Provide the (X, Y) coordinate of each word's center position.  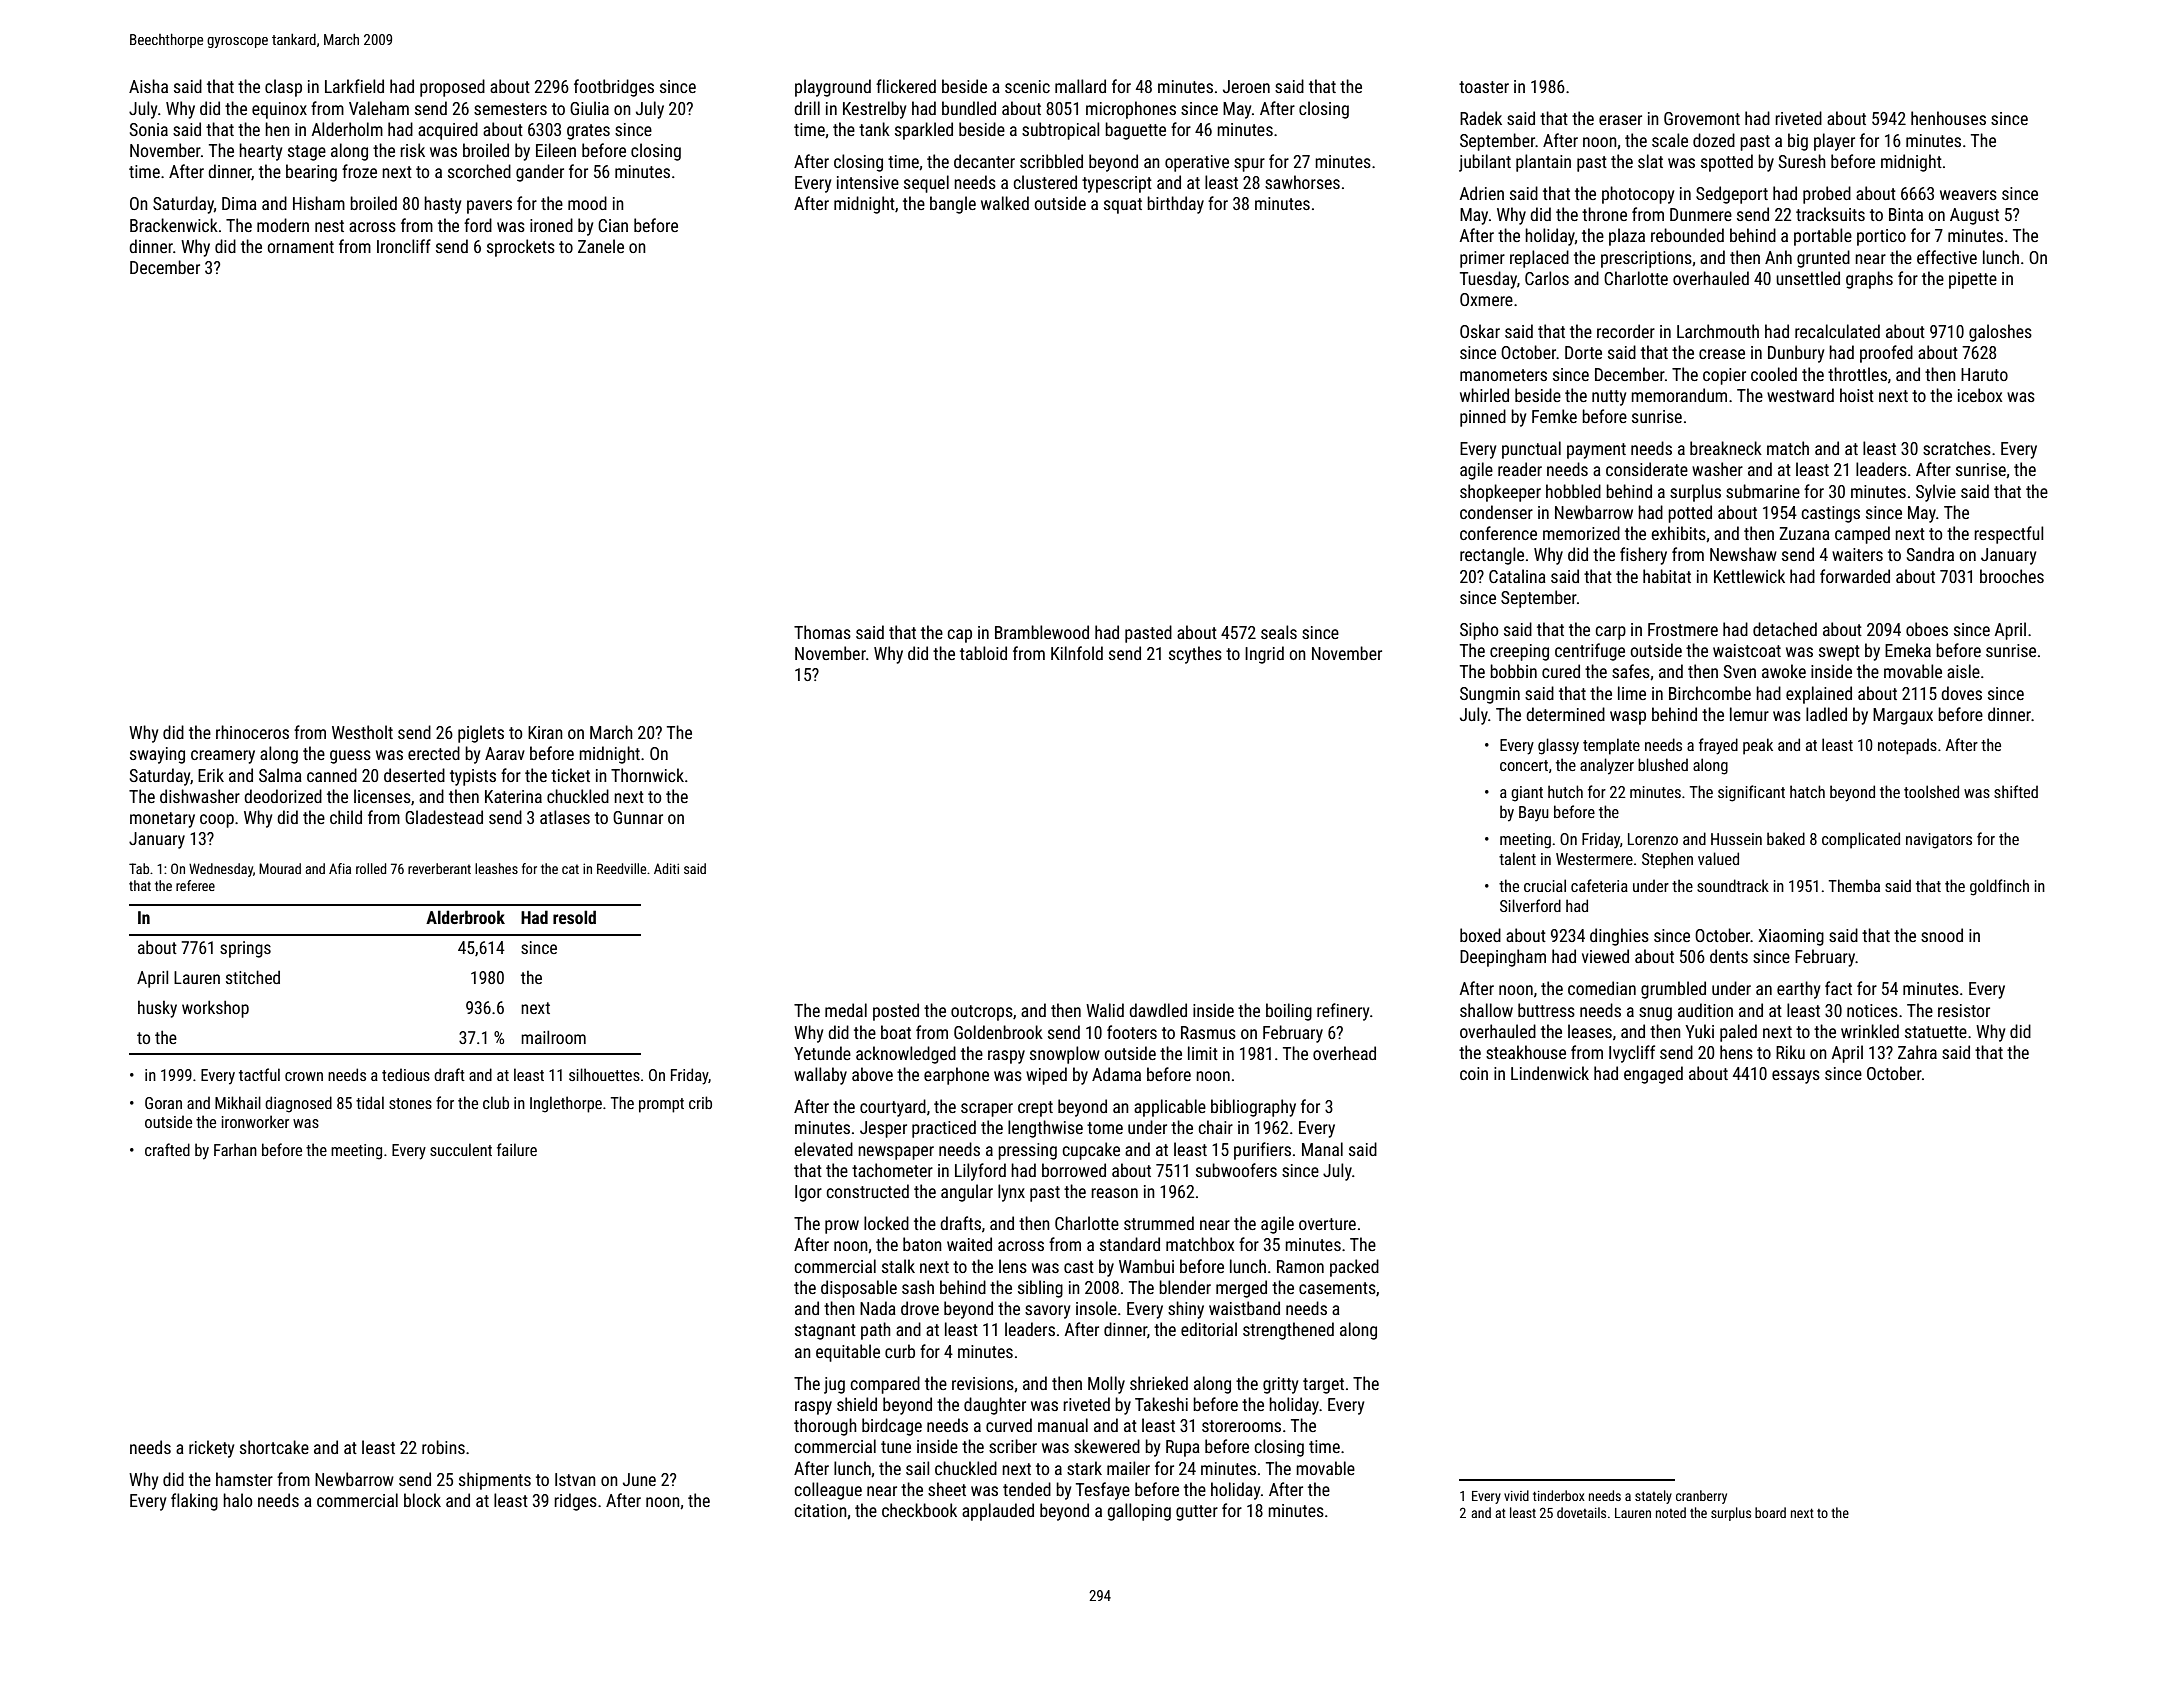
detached (1785, 629)
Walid (1105, 1010)
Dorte (1583, 352)
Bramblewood (1042, 632)
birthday (1175, 205)
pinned (1483, 418)
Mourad (280, 868)
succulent (461, 1149)
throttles (1857, 374)
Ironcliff (404, 246)
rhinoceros (252, 732)
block (422, 1500)
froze (359, 171)
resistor (1964, 1010)
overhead (1344, 1053)
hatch (1807, 791)
